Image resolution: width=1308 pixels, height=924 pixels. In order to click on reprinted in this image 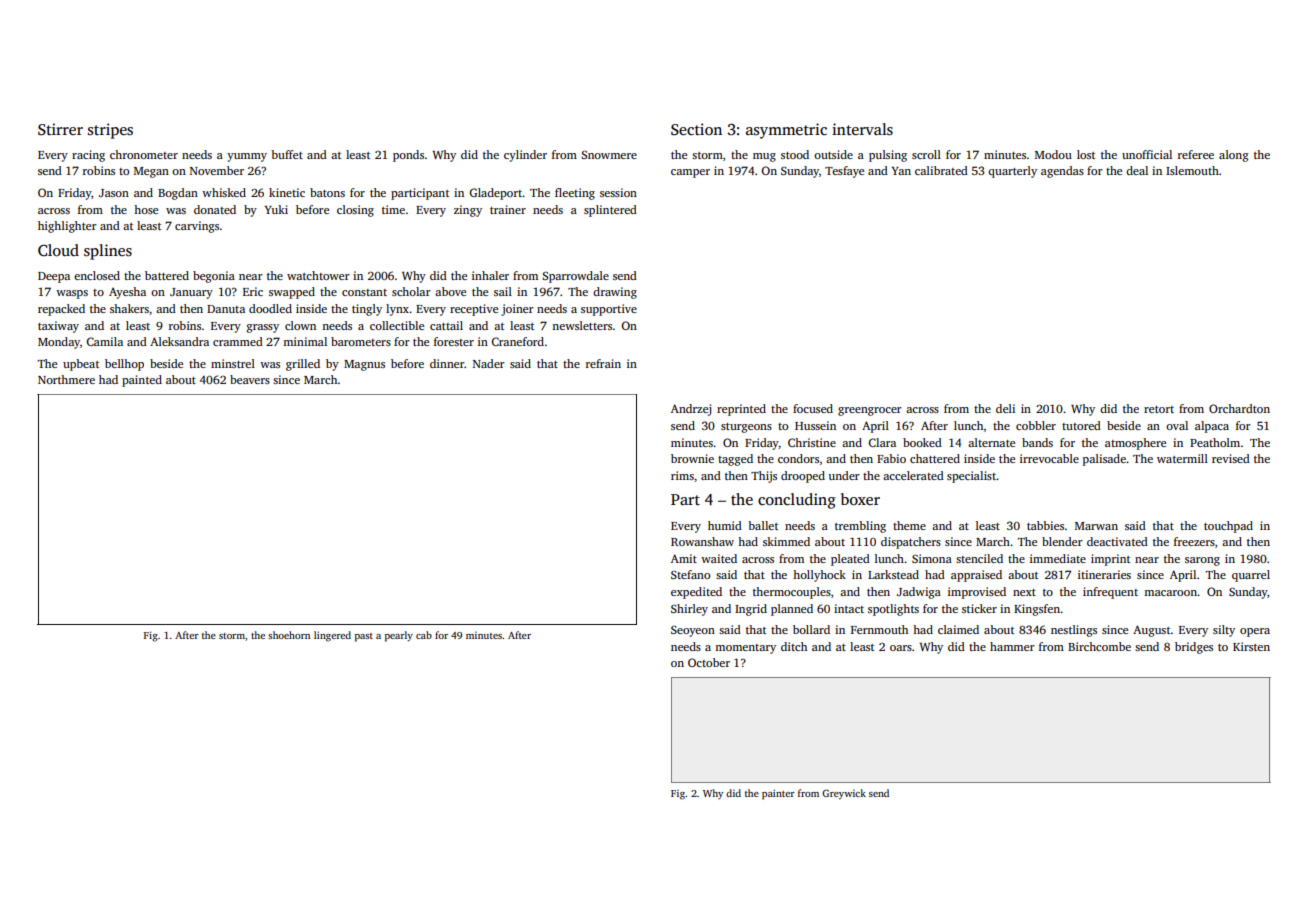, I will do `click(741, 410)`.
